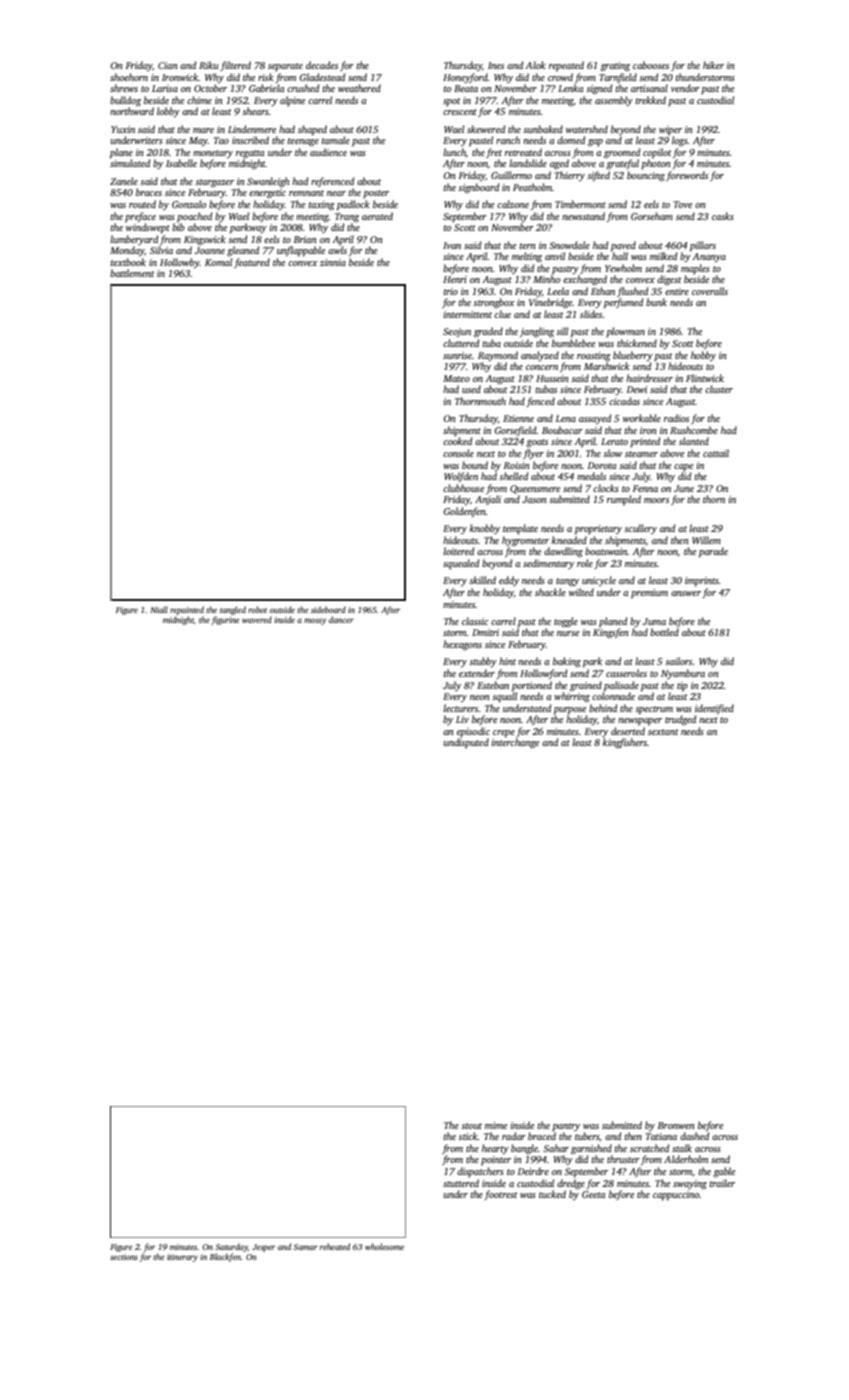  Describe the element at coordinates (501, 1195) in the screenshot. I see `footrest` at that location.
